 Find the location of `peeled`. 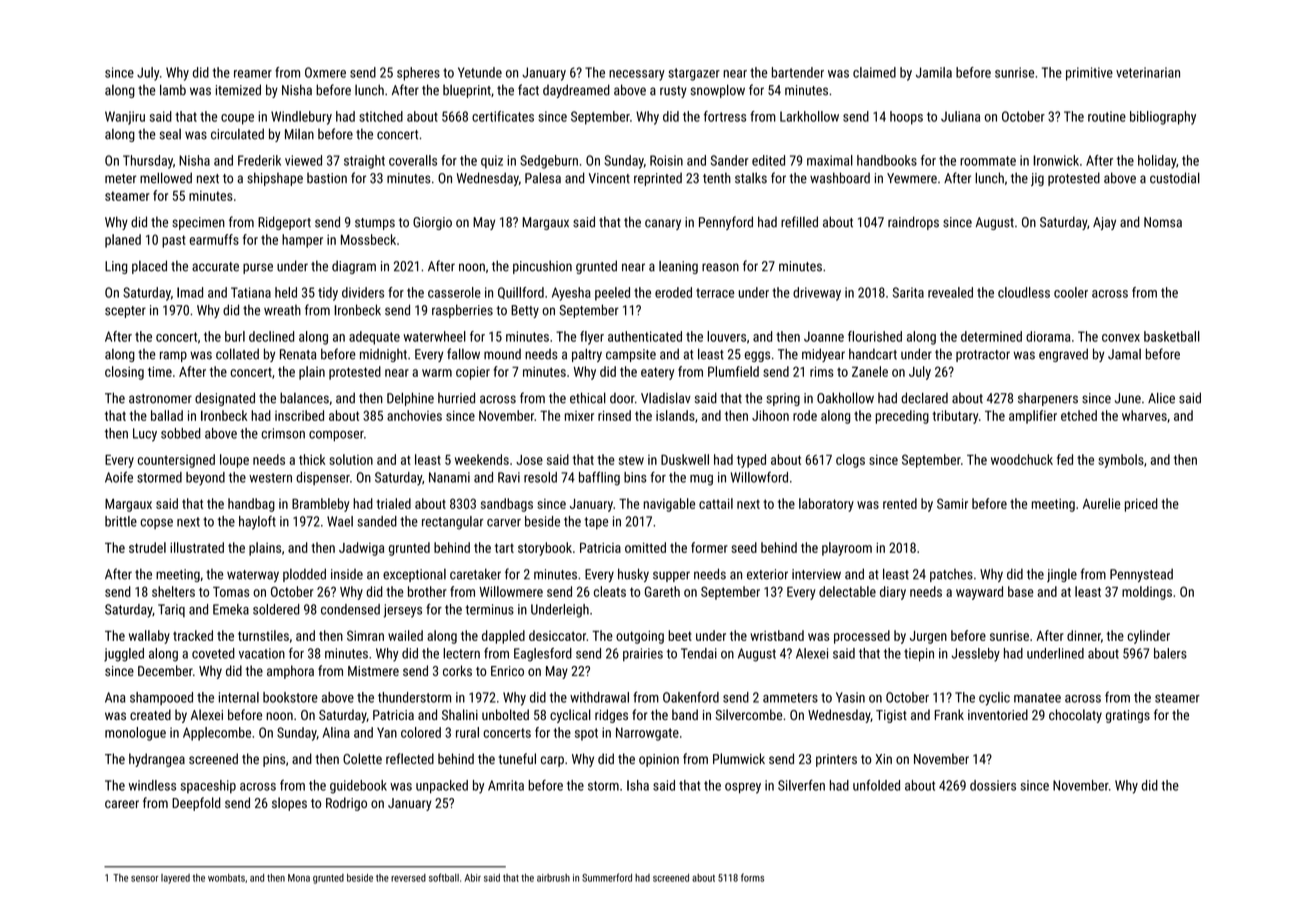

peeled is located at coordinates (612, 294).
